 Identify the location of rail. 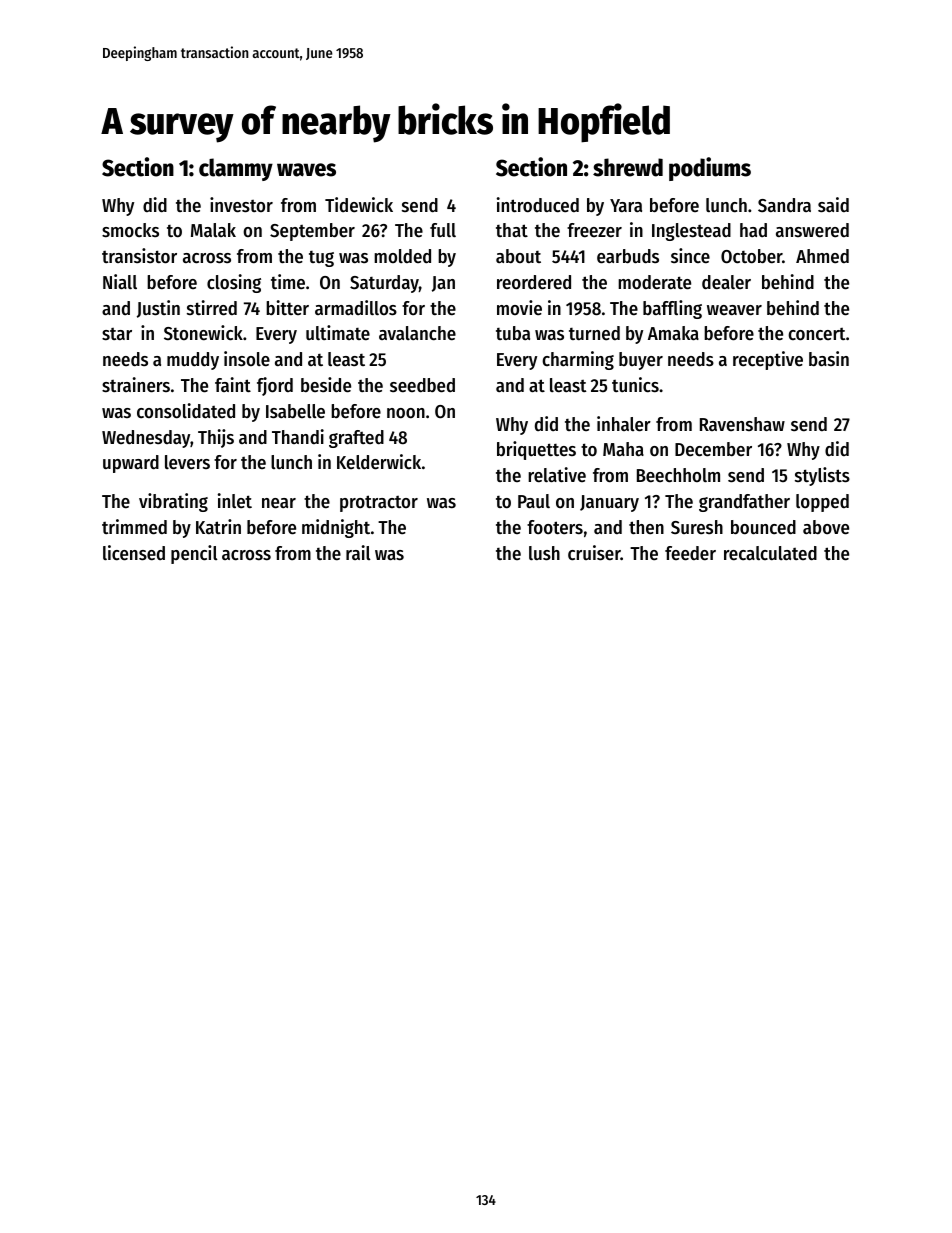
(358, 552).
